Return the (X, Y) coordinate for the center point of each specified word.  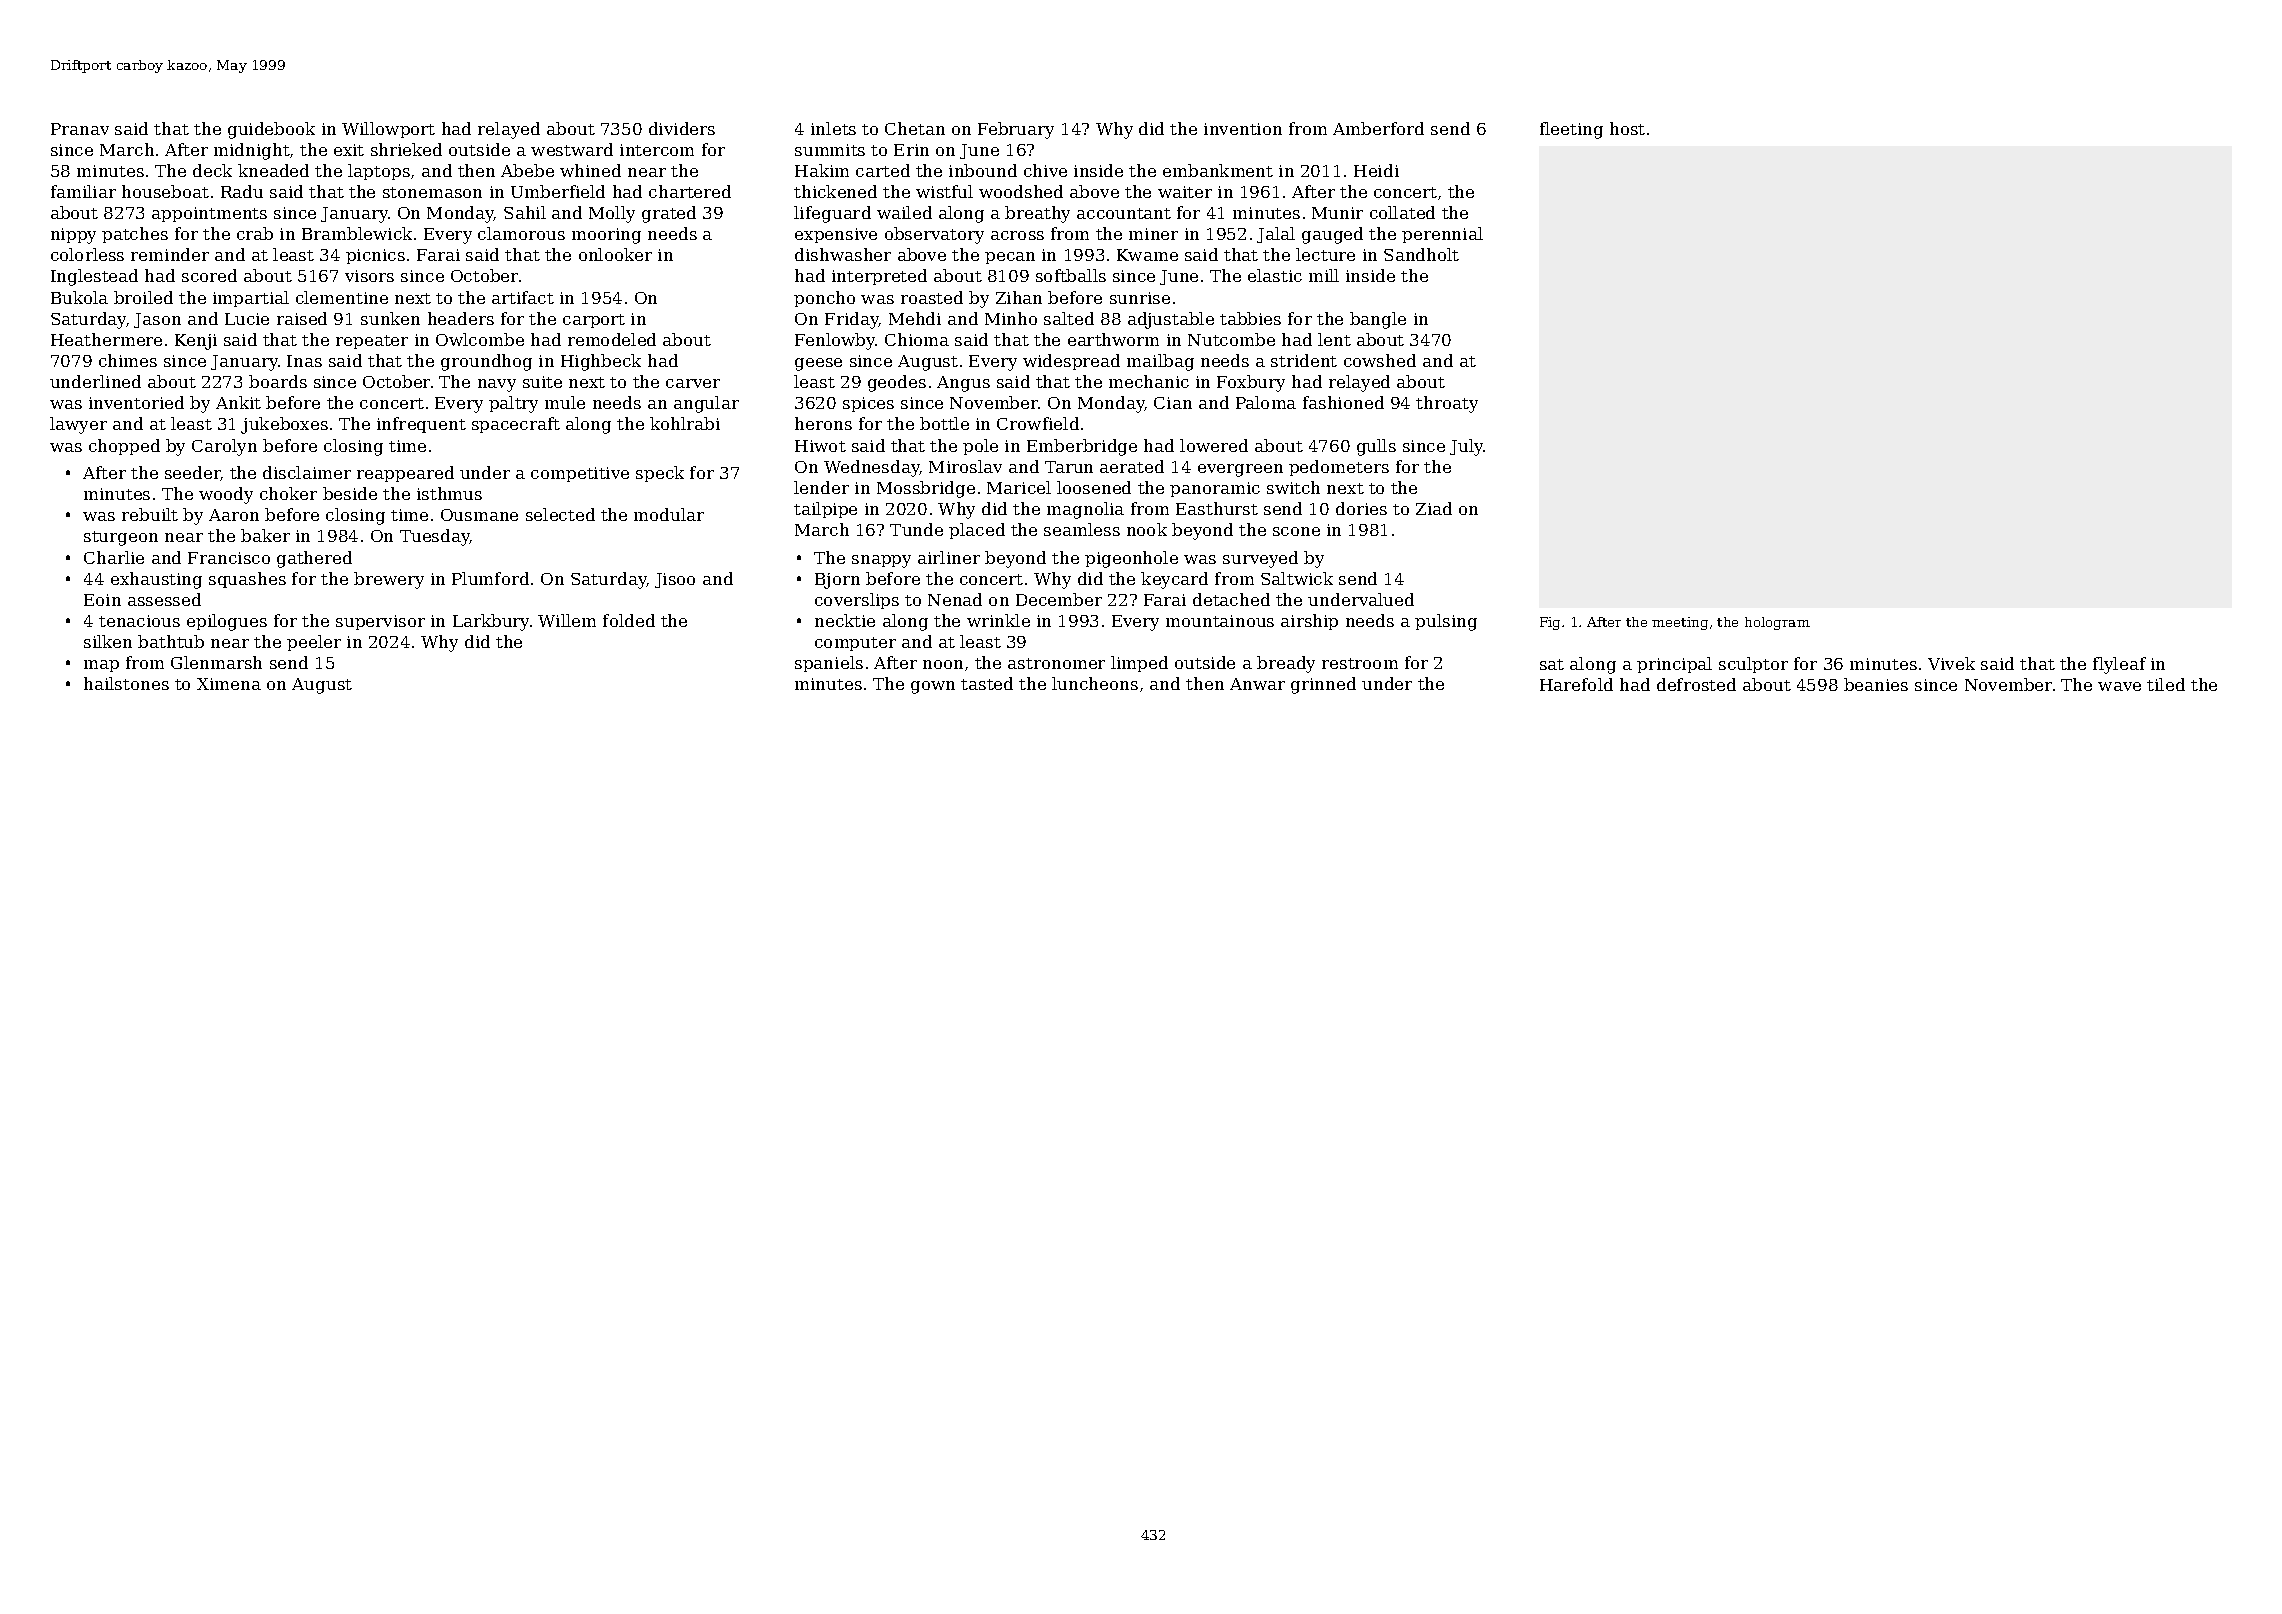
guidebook (271, 130)
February (1016, 130)
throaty (1447, 404)
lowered (1214, 445)
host (1627, 128)
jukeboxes (284, 425)
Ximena (229, 684)
